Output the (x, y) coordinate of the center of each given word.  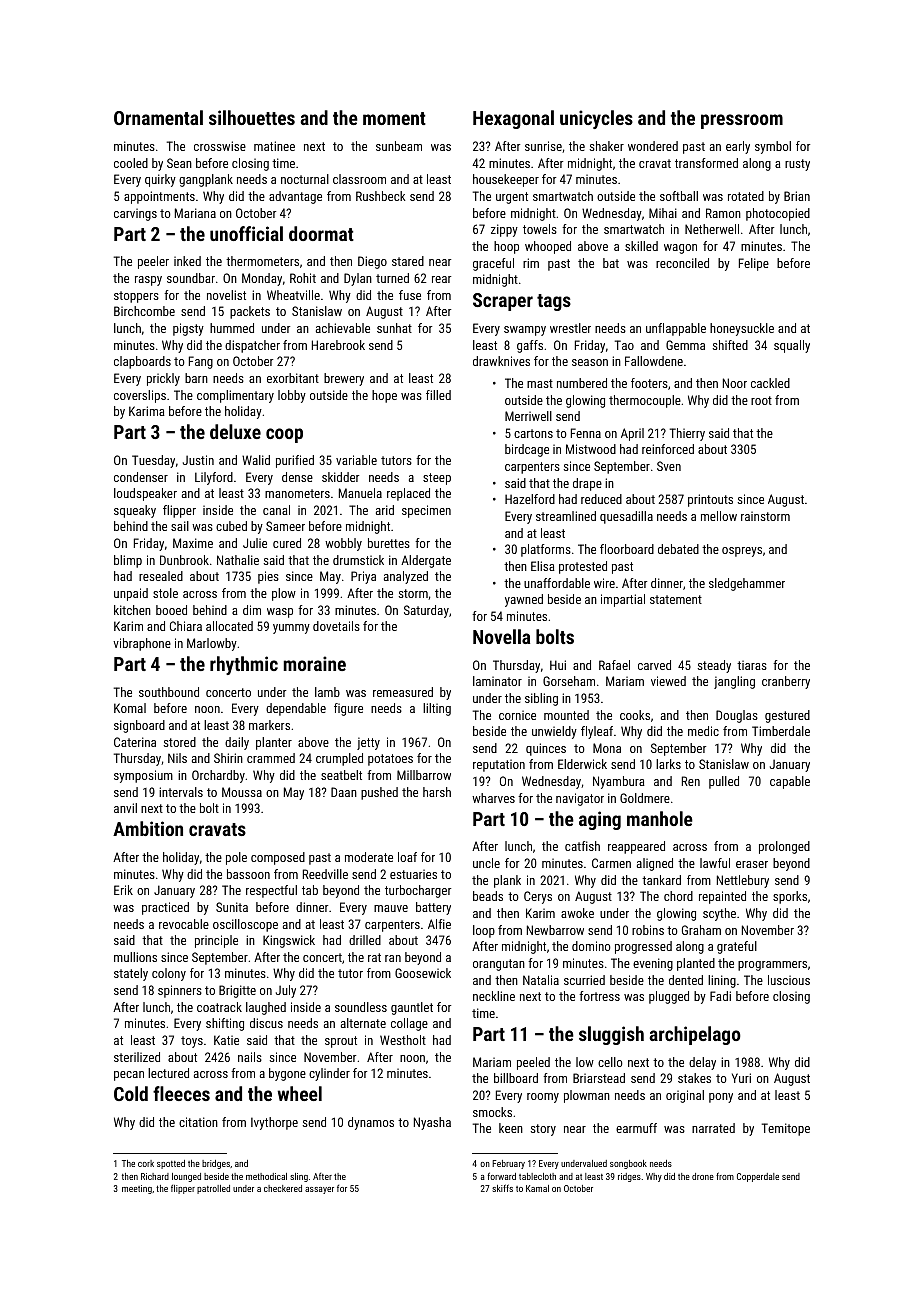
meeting (137, 1189)
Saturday (426, 611)
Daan (344, 792)
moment (394, 118)
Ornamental (158, 117)
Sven (669, 466)
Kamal (537, 1188)
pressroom (742, 121)
